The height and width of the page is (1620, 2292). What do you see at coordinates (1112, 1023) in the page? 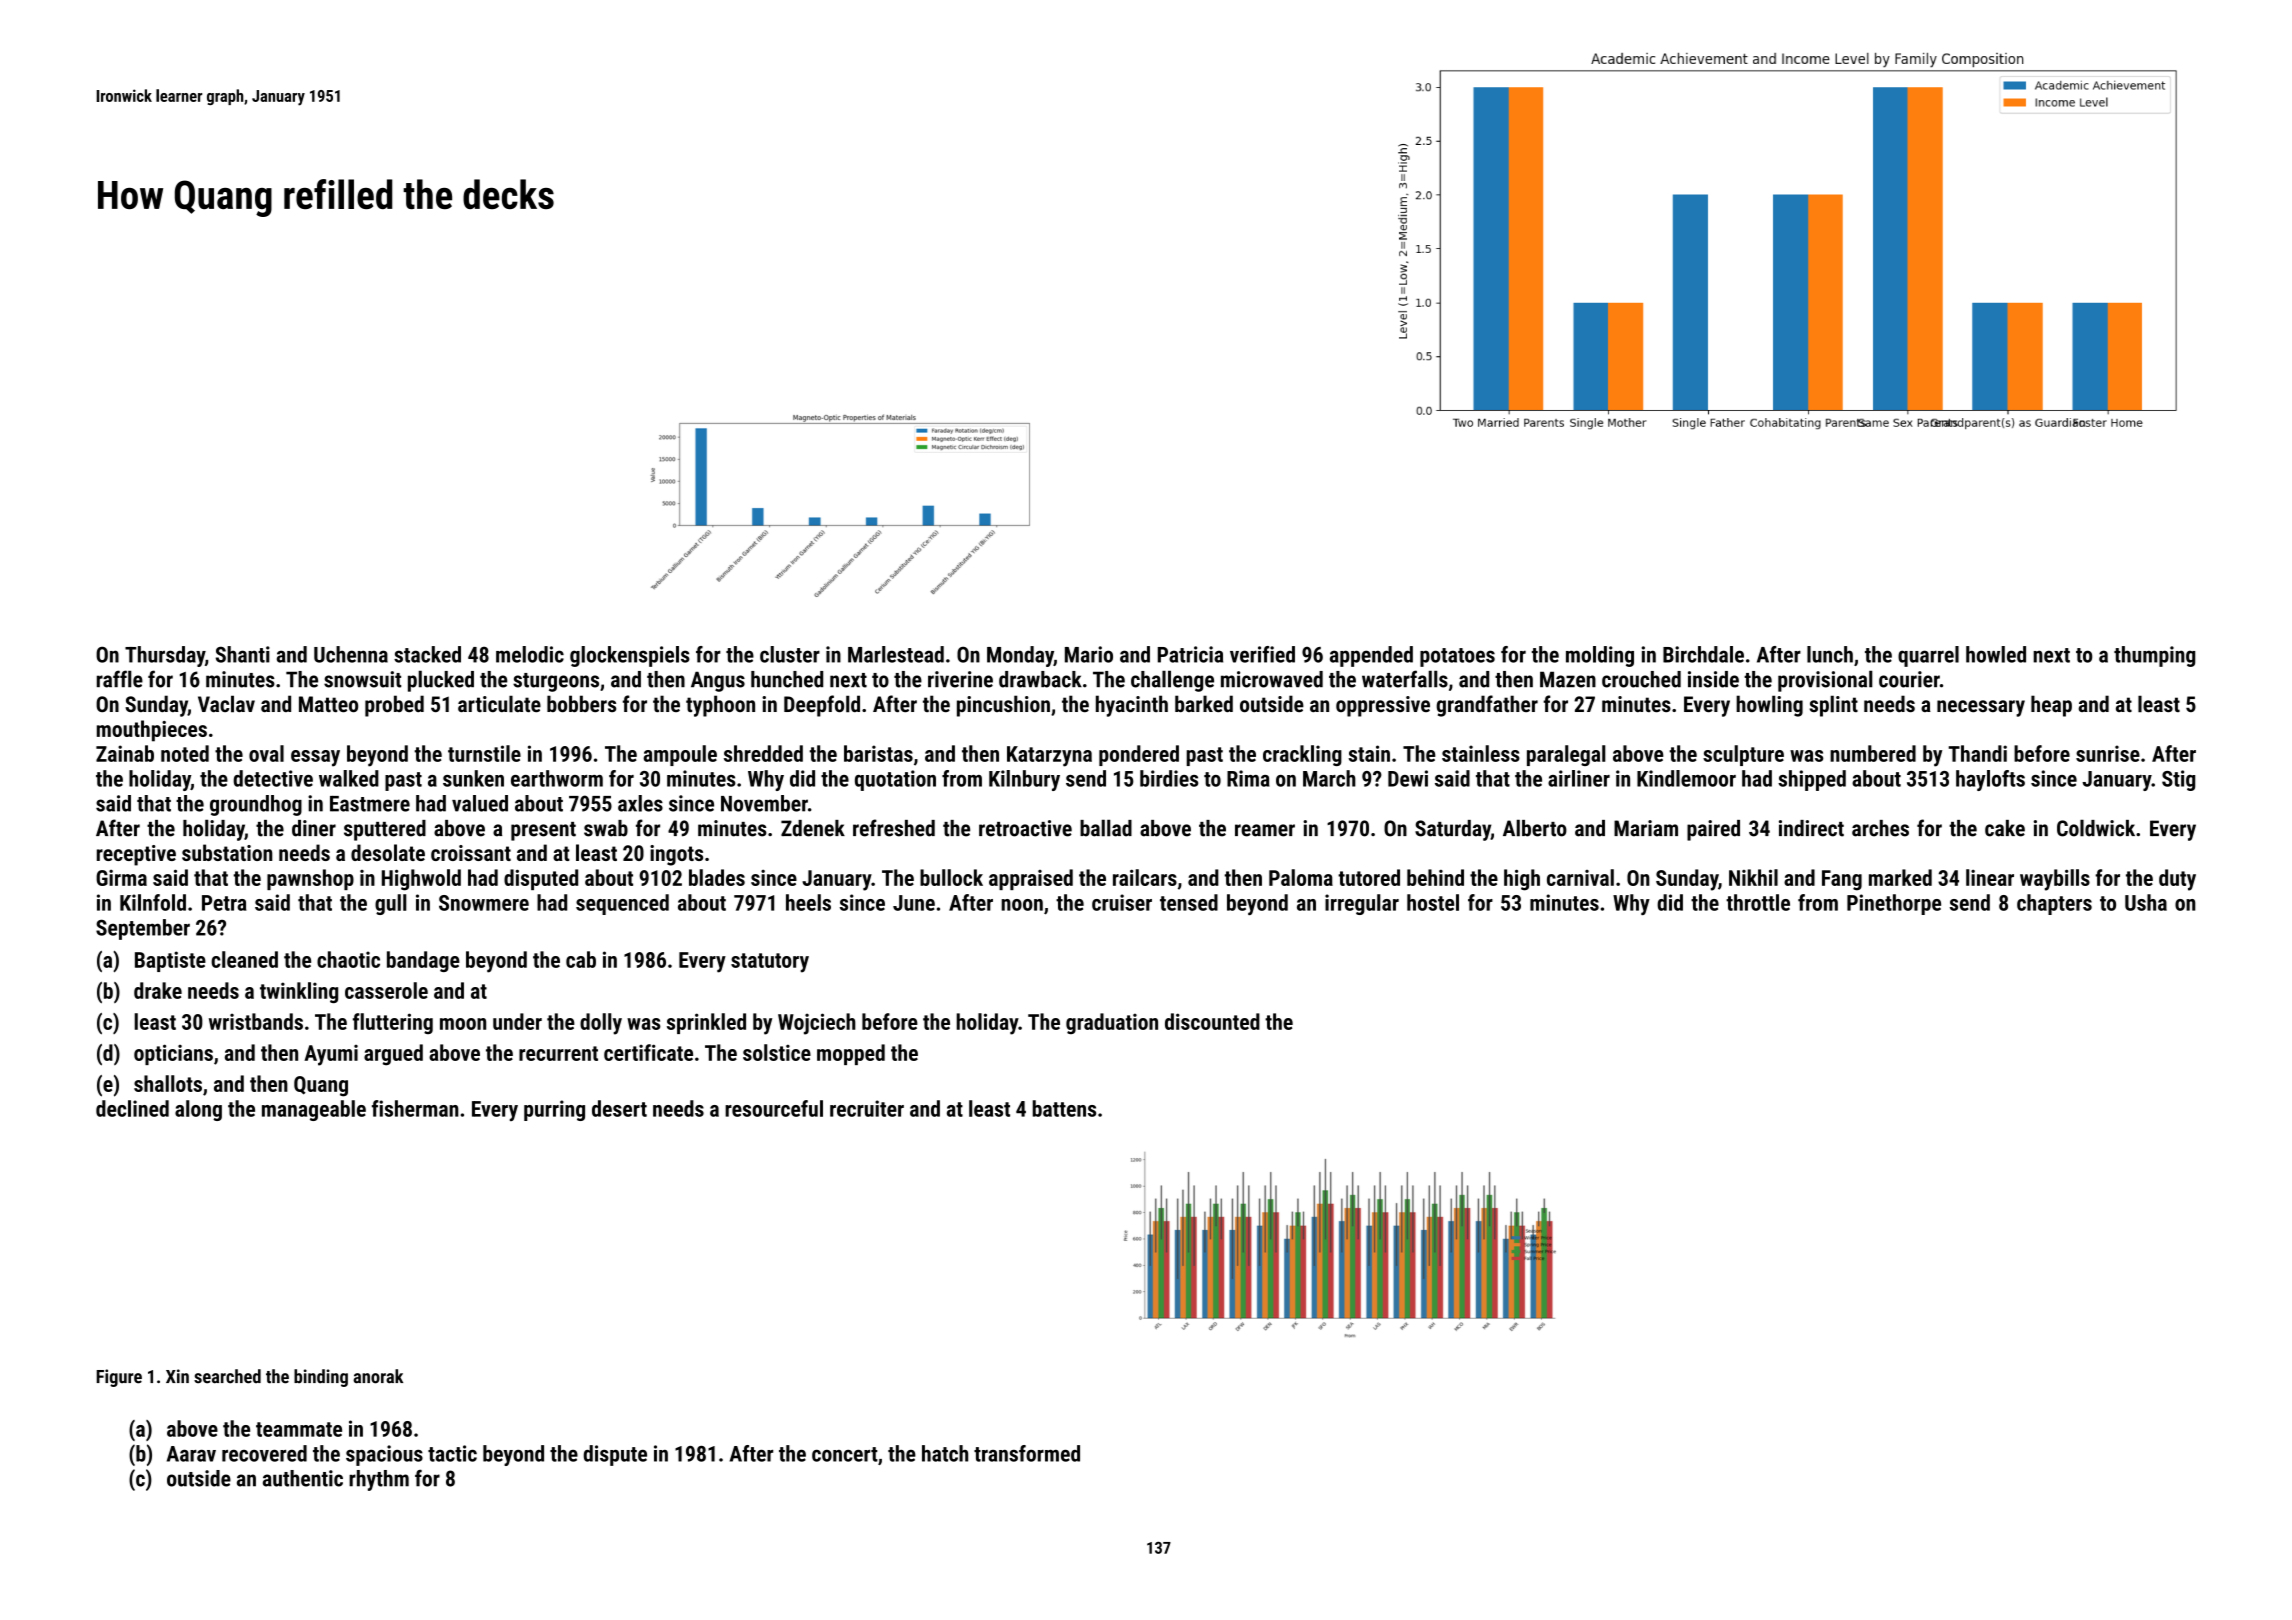
I see `graduation` at bounding box center [1112, 1023].
